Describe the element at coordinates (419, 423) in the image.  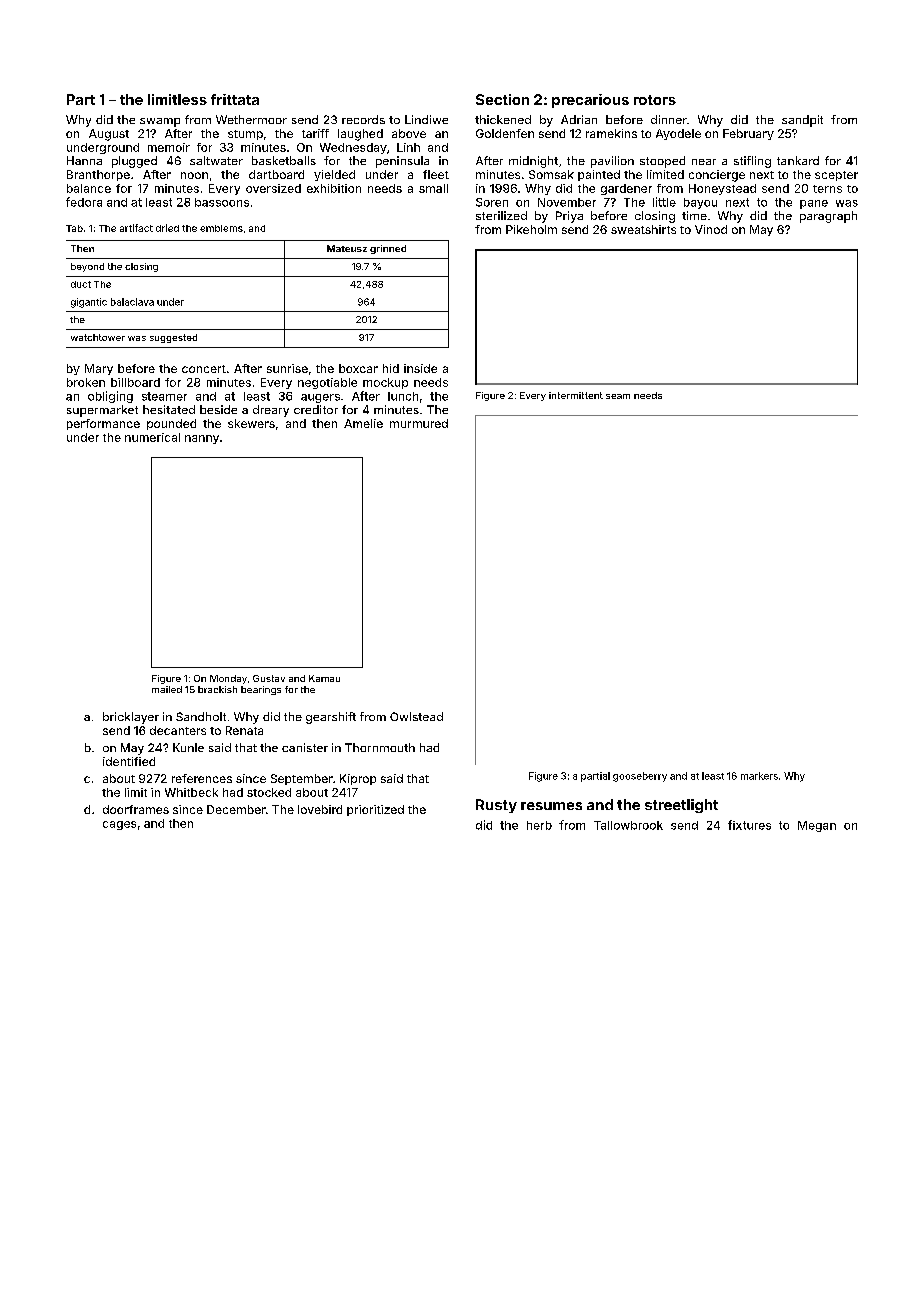
I see `murmured` at that location.
